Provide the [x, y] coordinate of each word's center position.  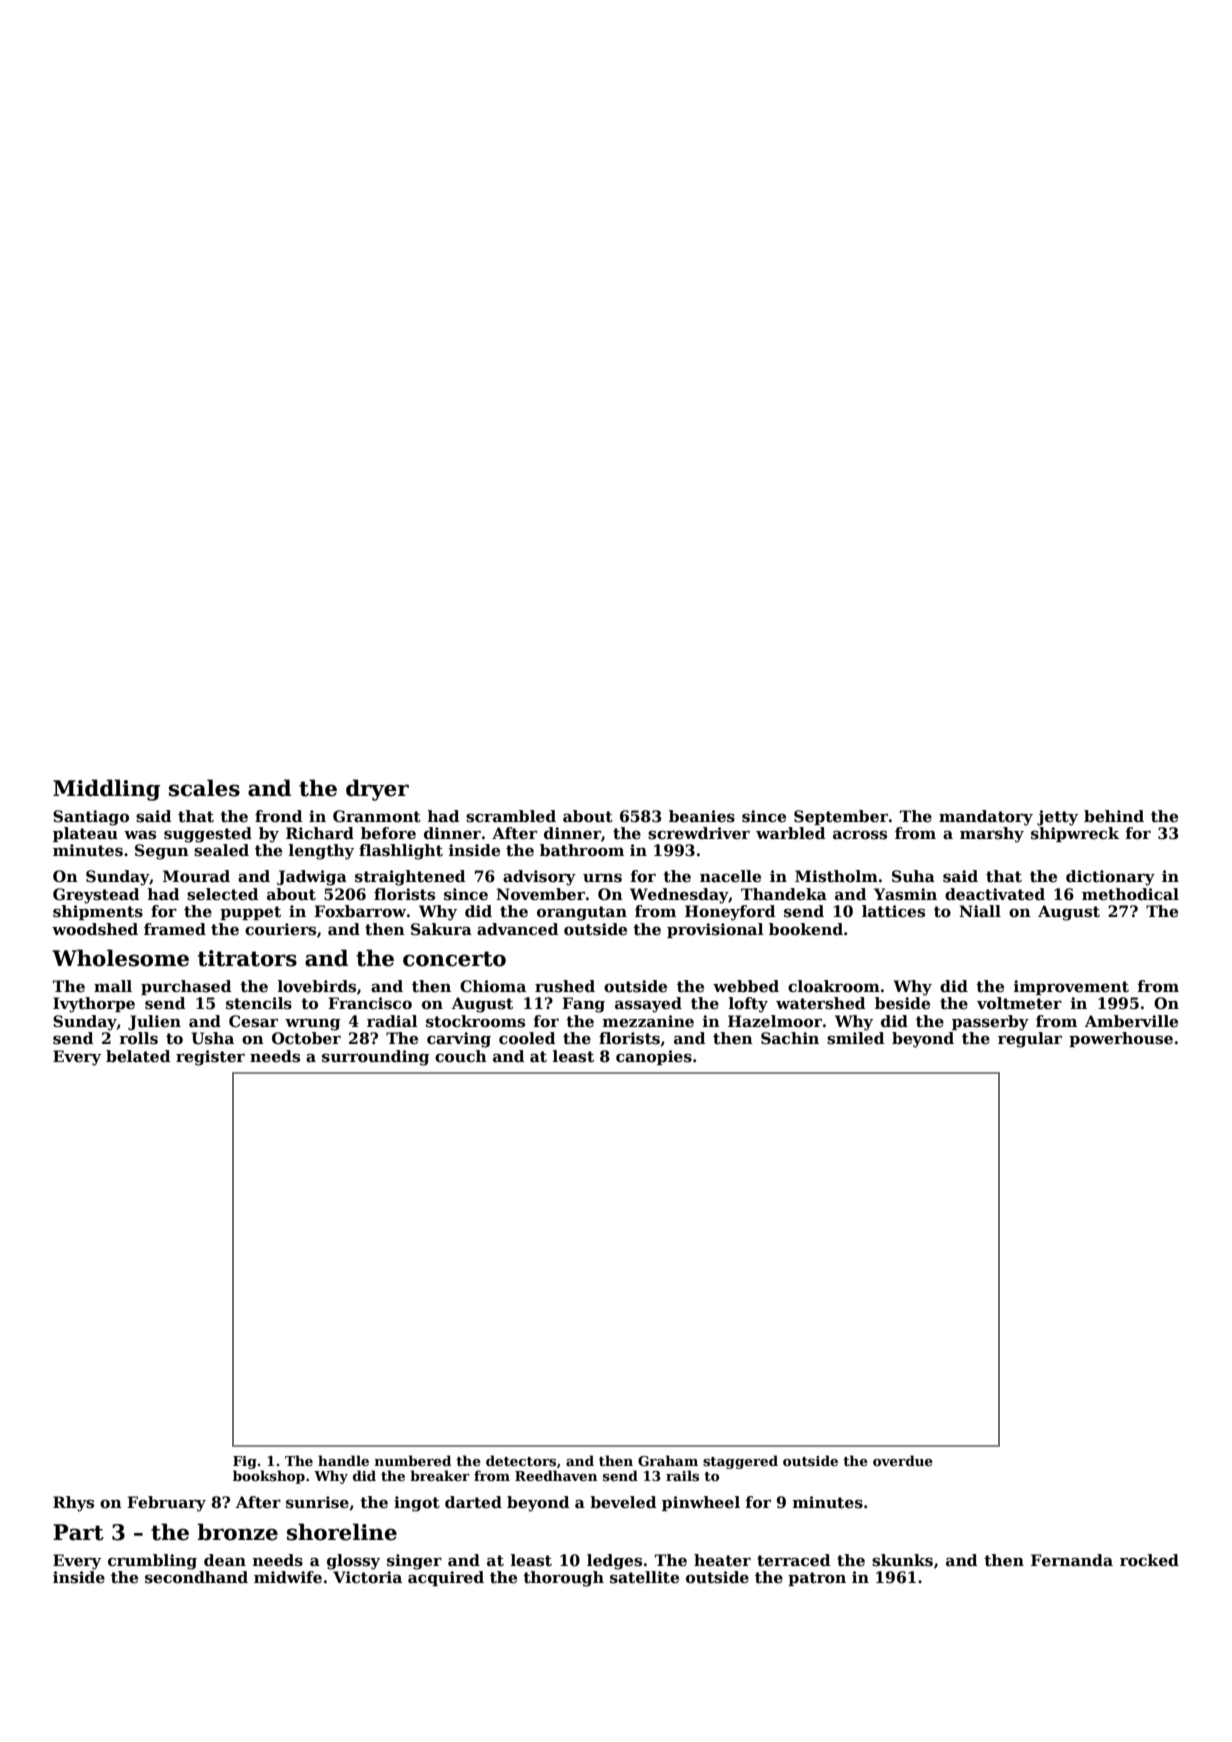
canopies [654, 1057]
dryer [377, 790]
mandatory [986, 818]
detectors [521, 1460]
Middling [106, 790]
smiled [855, 1038]
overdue [903, 1460]
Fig [245, 1462]
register [210, 1058]
